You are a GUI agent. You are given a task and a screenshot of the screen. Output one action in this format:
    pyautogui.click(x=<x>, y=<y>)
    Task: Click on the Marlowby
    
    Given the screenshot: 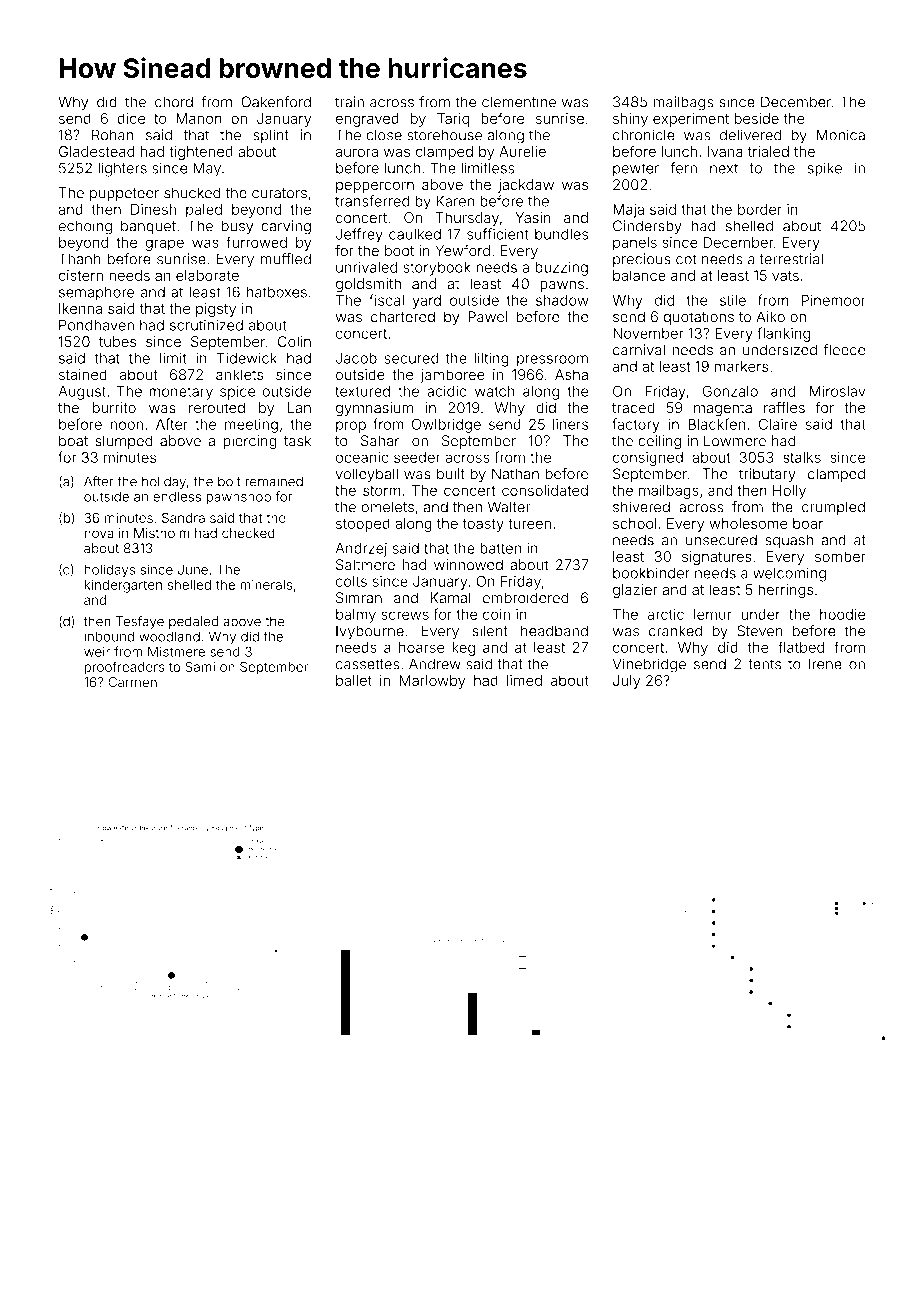 What is the action you would take?
    pyautogui.click(x=432, y=682)
